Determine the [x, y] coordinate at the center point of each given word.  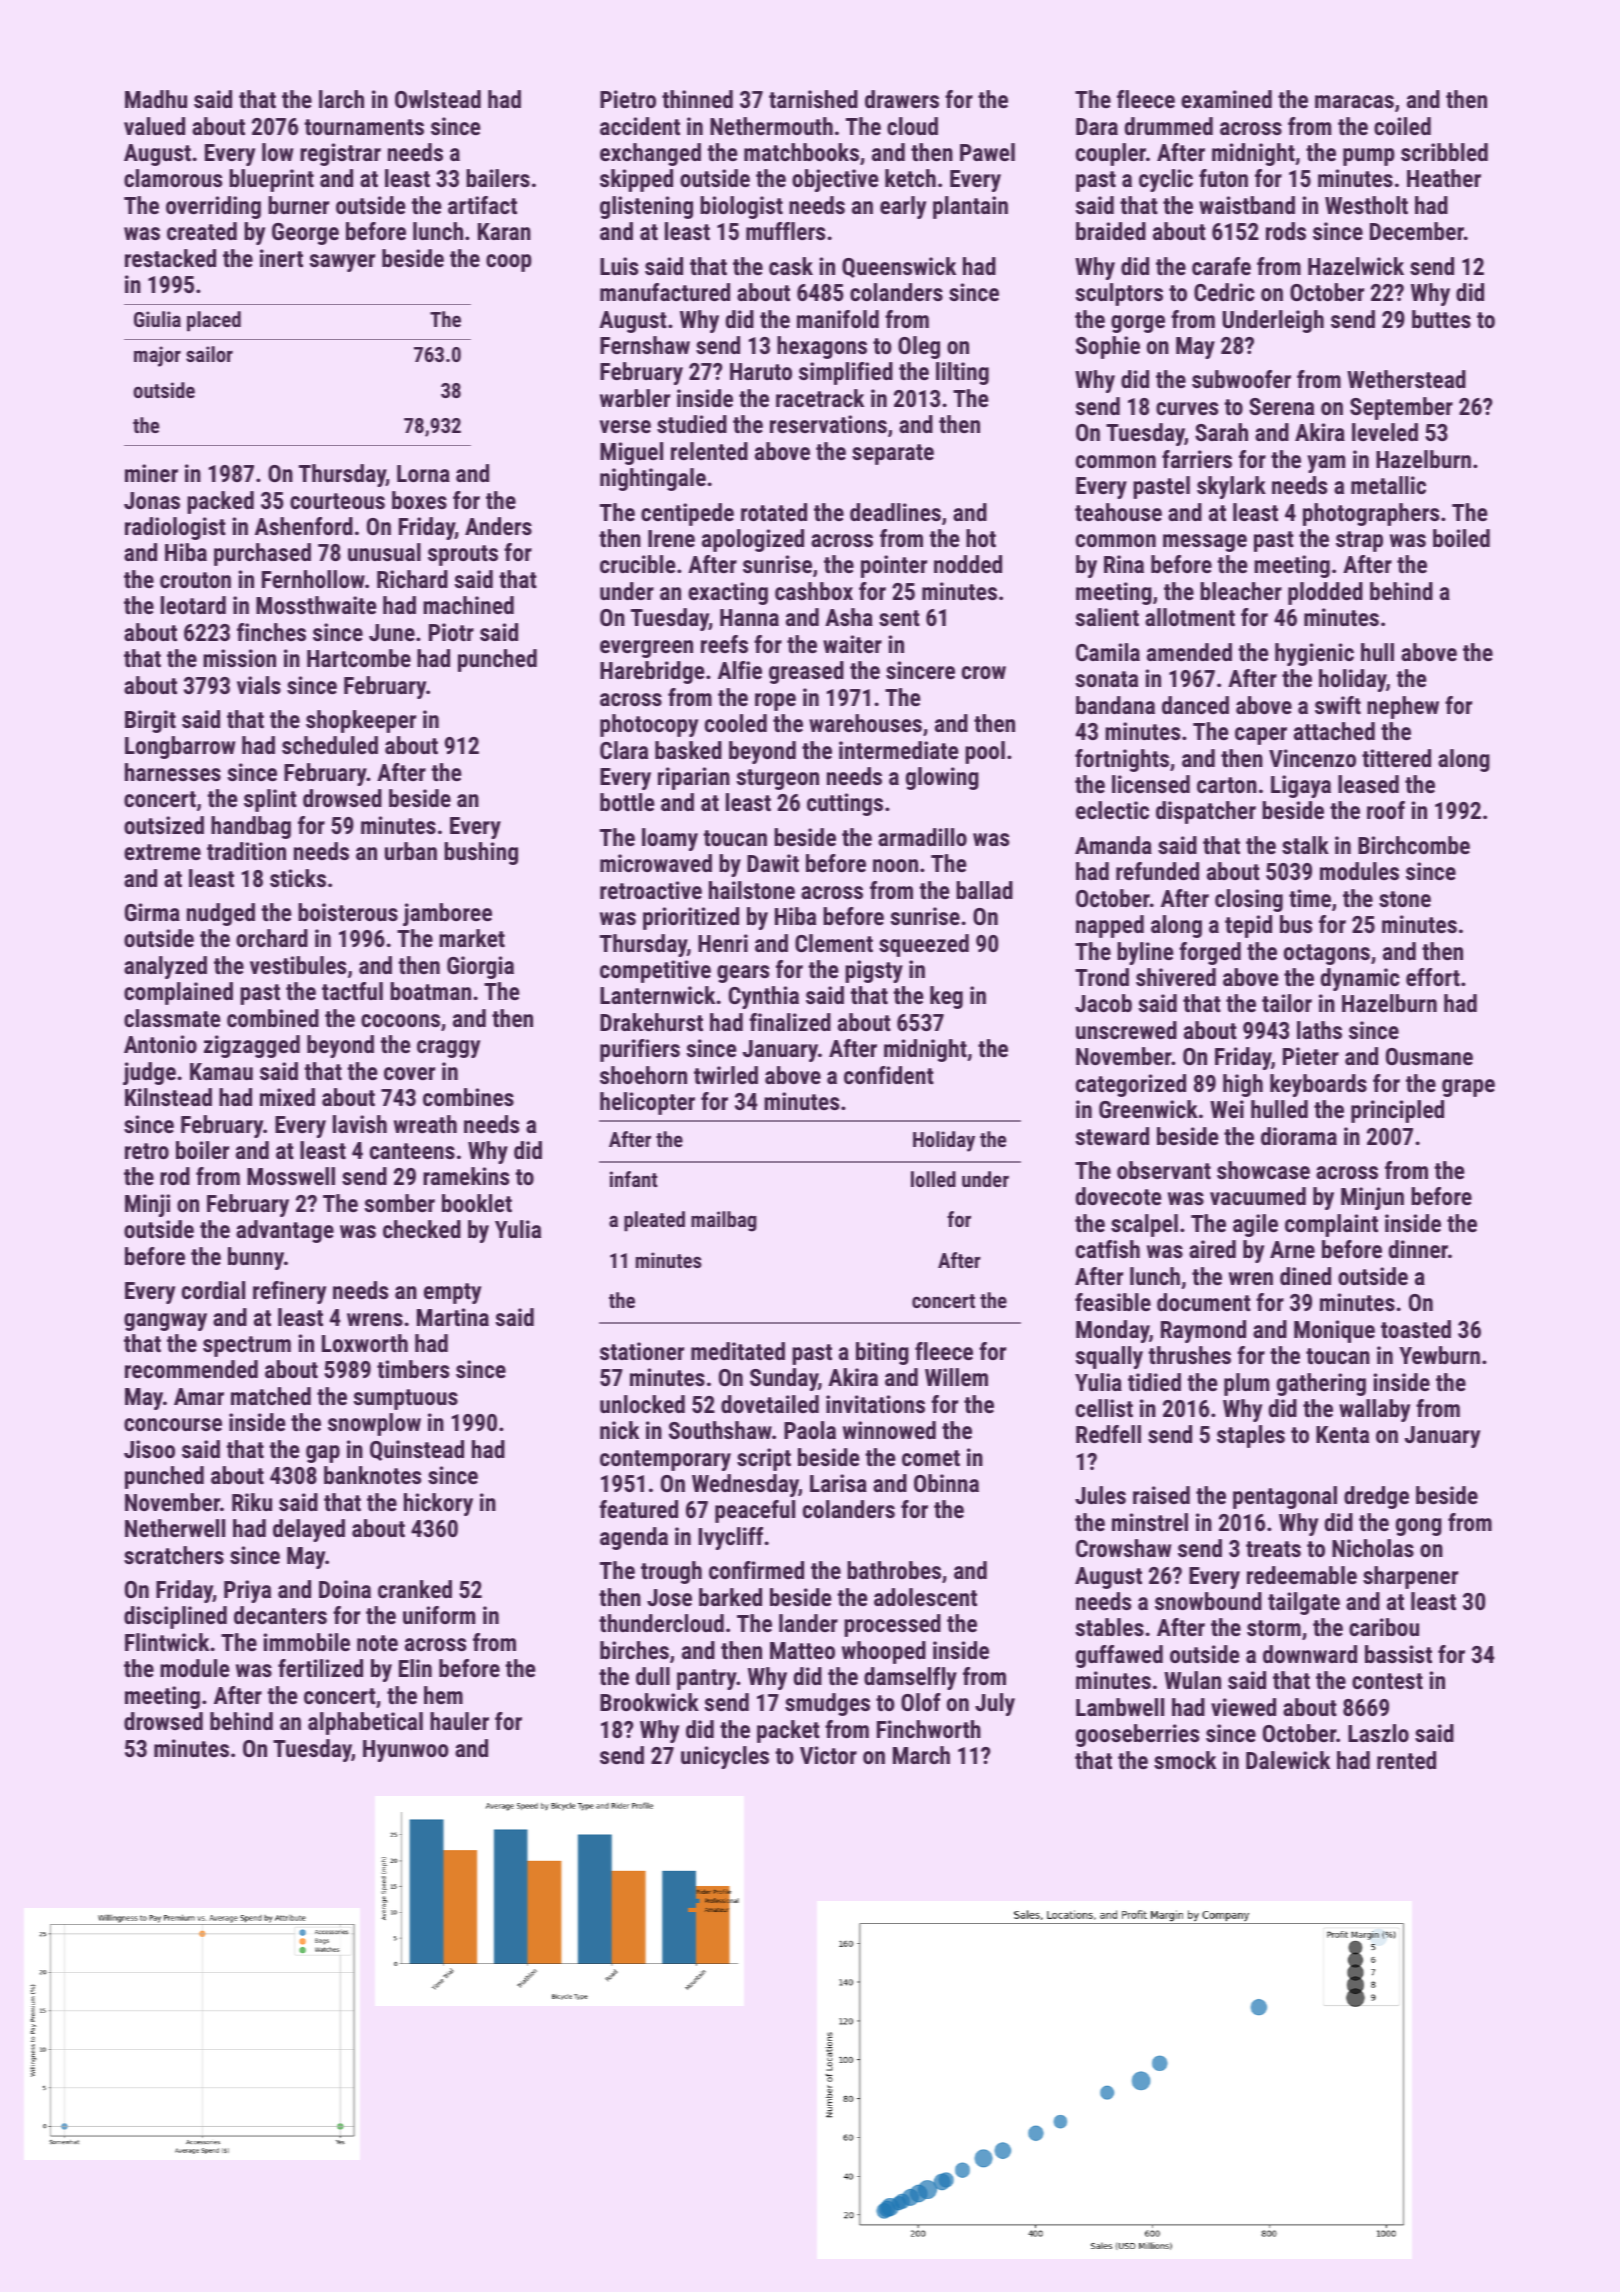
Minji [147, 1205]
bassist [1398, 1654]
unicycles [725, 1757]
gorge [1138, 324]
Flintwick [167, 1642]
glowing [942, 778]
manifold [838, 319]
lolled [933, 1179]
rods [1286, 231]
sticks [298, 878]
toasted [1416, 1329]
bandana [1115, 705]
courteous [337, 501]
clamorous [173, 178]
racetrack [820, 398]
